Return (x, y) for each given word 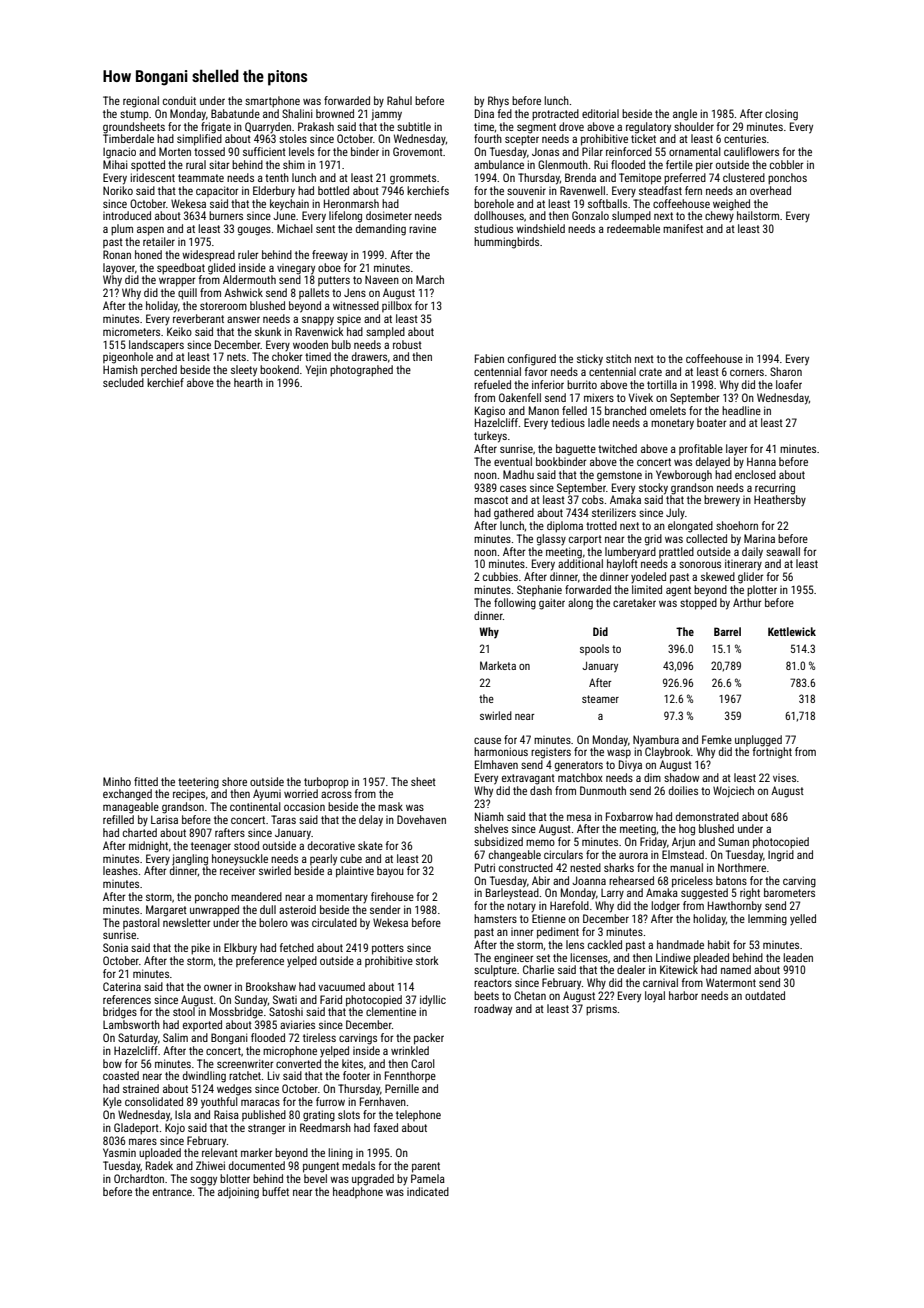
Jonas (545, 152)
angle (685, 115)
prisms (601, 1010)
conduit (179, 100)
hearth (248, 382)
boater (712, 422)
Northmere (742, 867)
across (336, 794)
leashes (120, 870)
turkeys (490, 437)
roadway (493, 1010)
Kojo (175, 1129)
